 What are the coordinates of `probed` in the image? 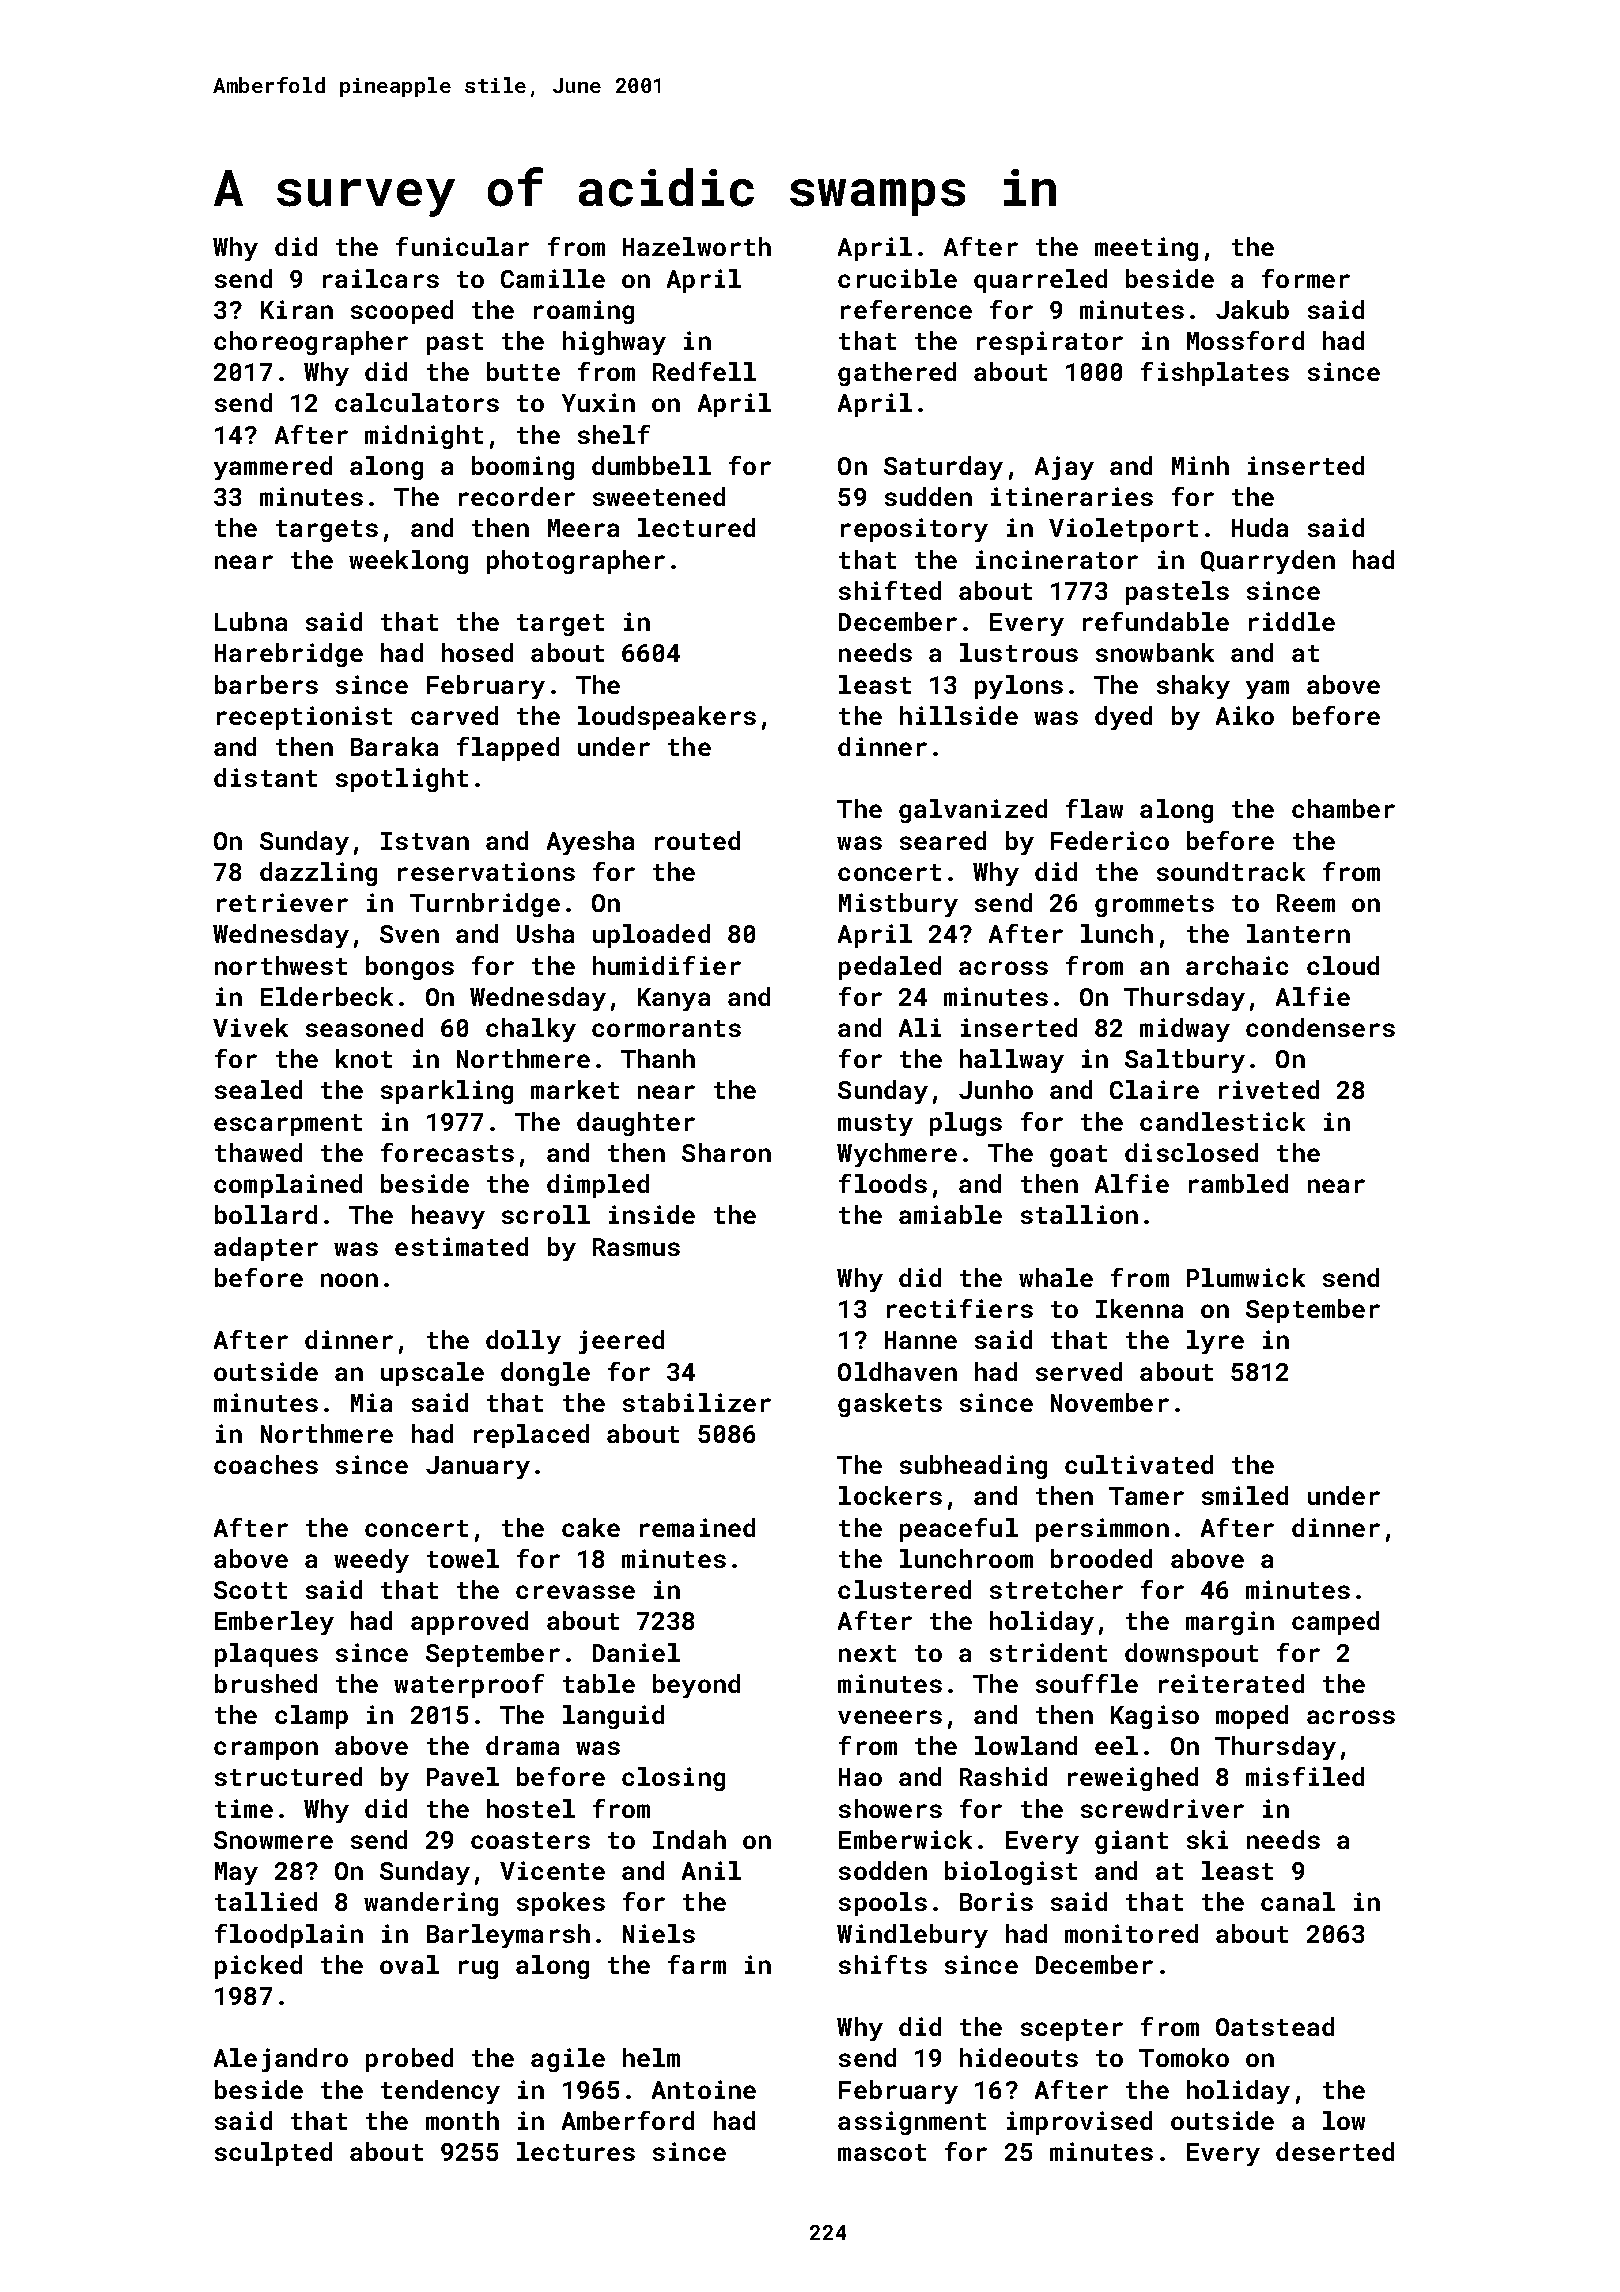 It's located at (409, 2060).
